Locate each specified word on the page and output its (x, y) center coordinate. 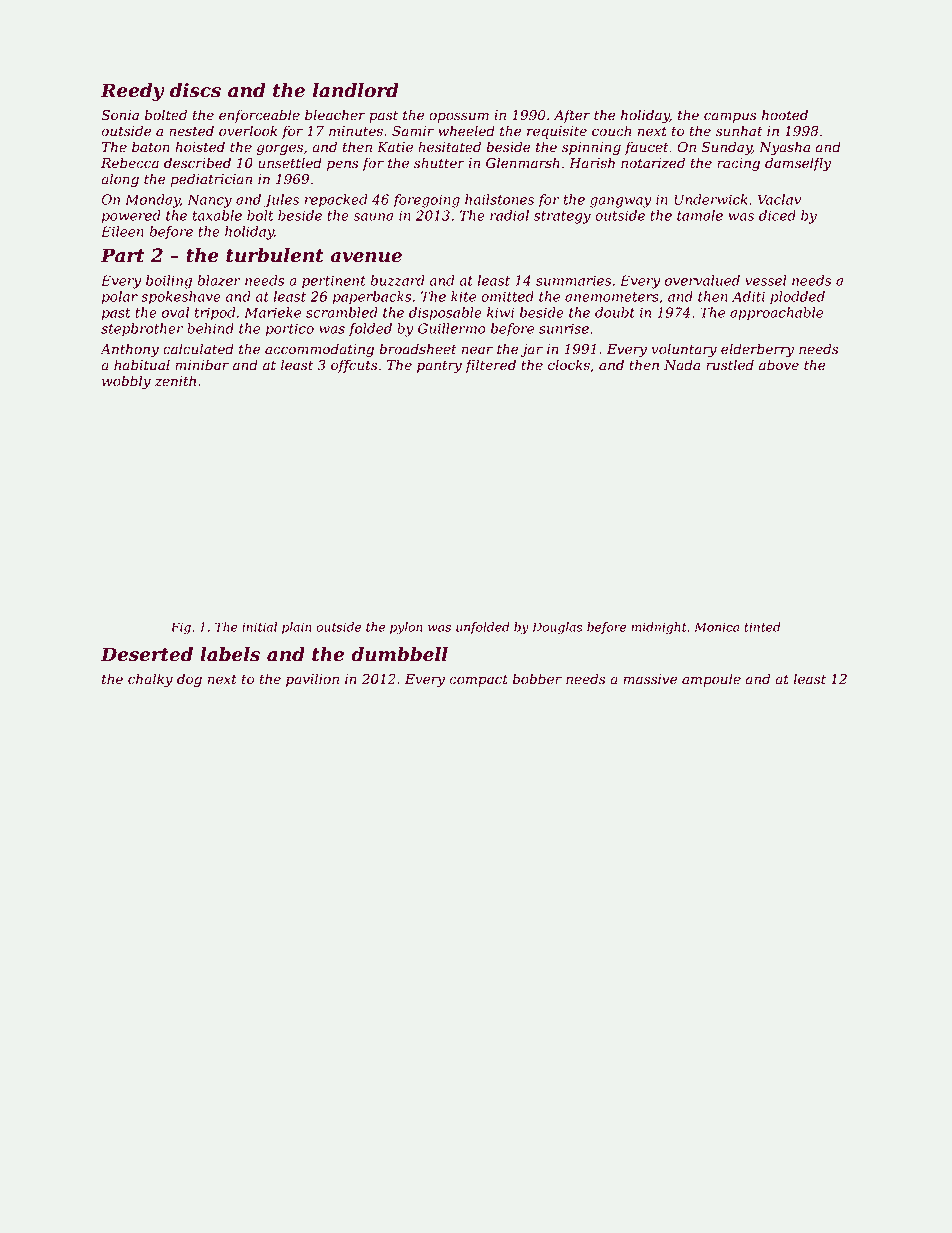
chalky (150, 680)
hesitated (449, 147)
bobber (537, 679)
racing (738, 164)
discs (195, 90)
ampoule (711, 680)
